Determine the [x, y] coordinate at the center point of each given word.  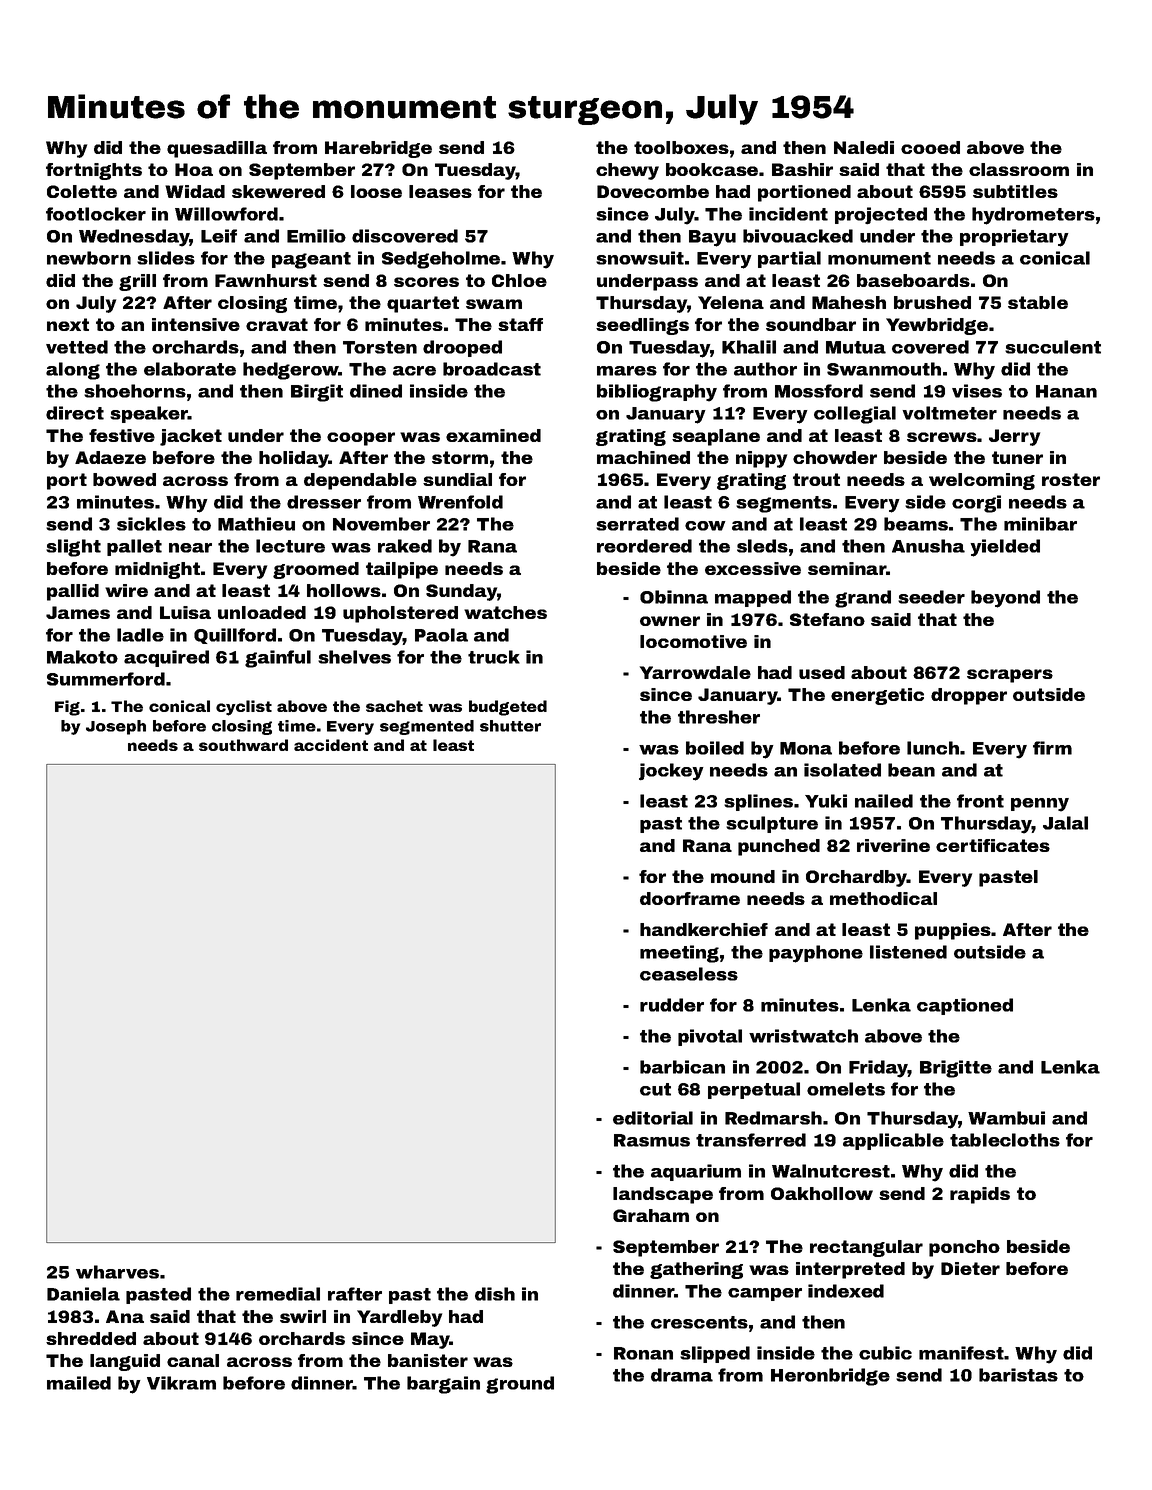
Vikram [181, 1383]
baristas [1018, 1375]
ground [520, 1385]
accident [331, 745]
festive [122, 435]
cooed [930, 147]
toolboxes [681, 147]
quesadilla [217, 149]
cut [655, 1089]
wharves [117, 1272]
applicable [893, 1141]
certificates [993, 845]
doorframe [690, 898]
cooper [361, 439]
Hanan [1066, 391]
